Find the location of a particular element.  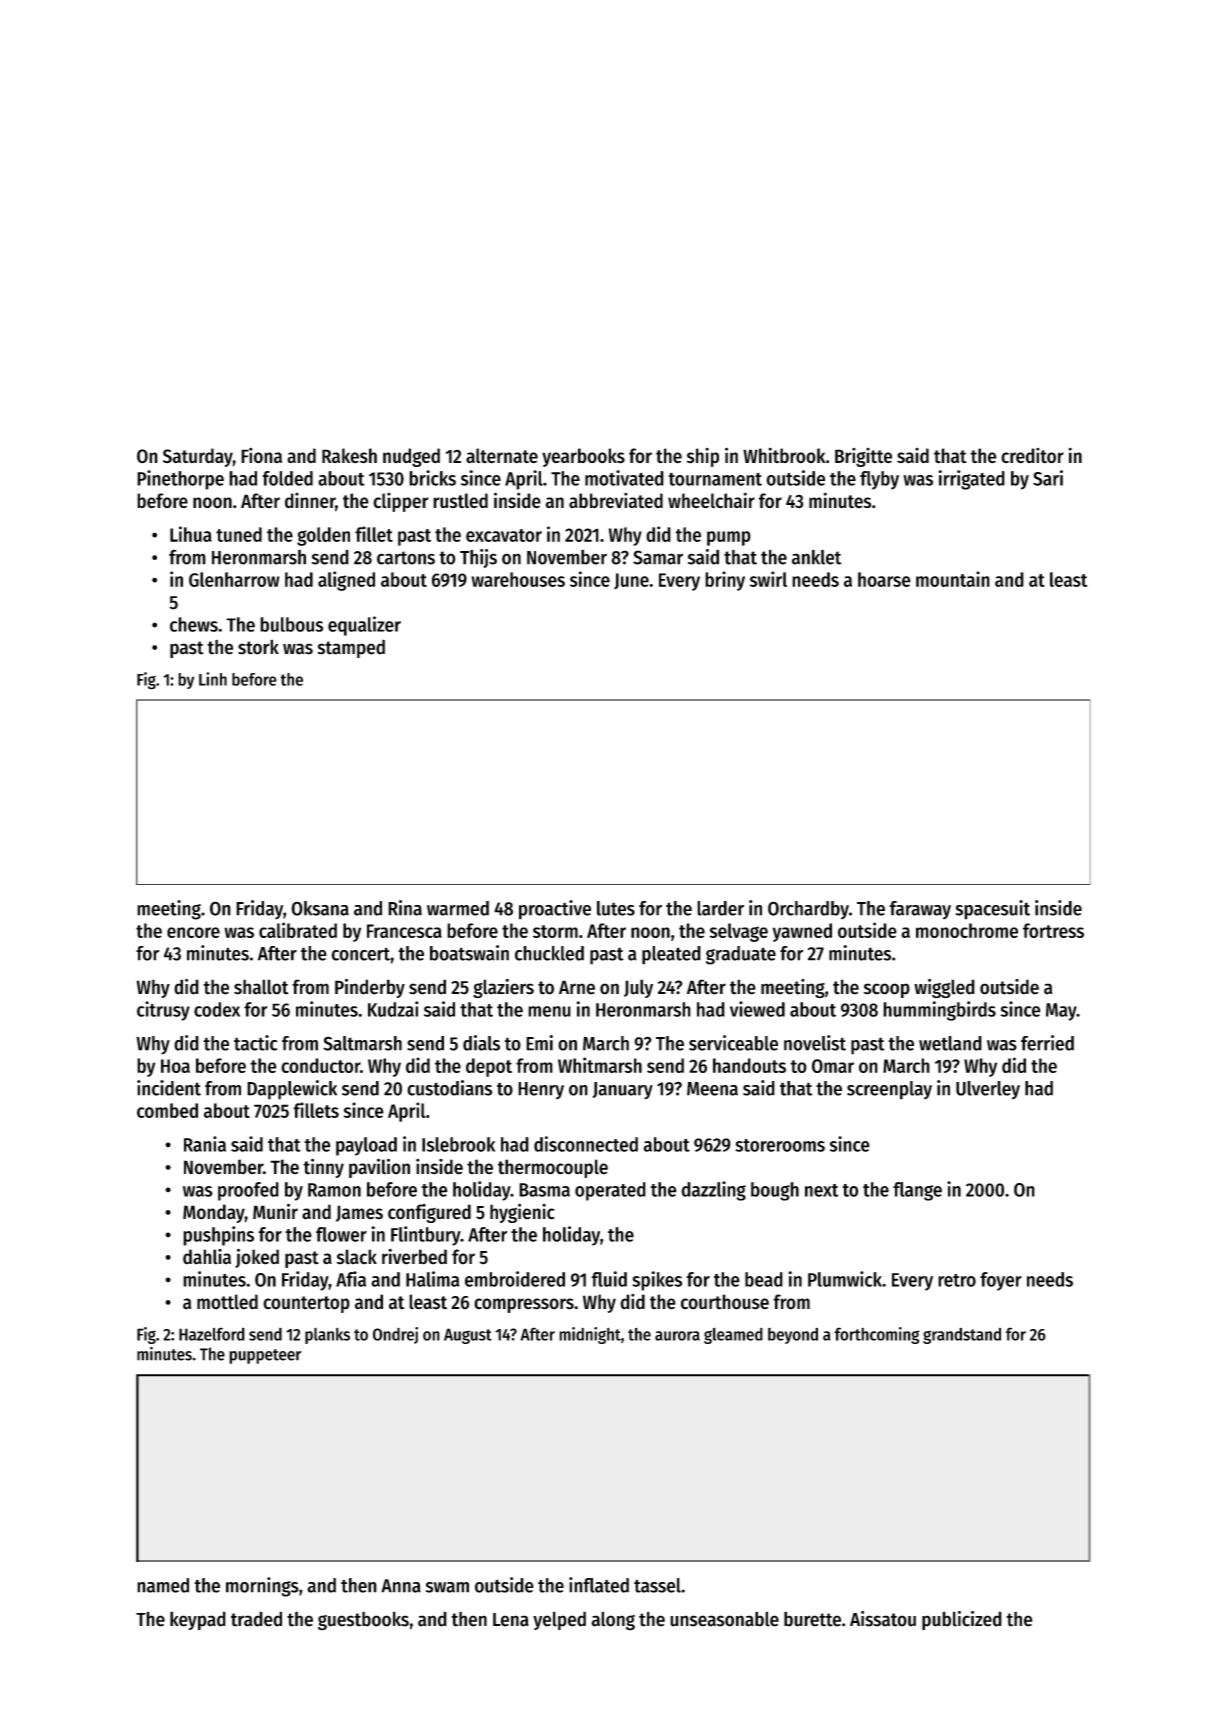

hummingbirds is located at coordinates (939, 1011).
